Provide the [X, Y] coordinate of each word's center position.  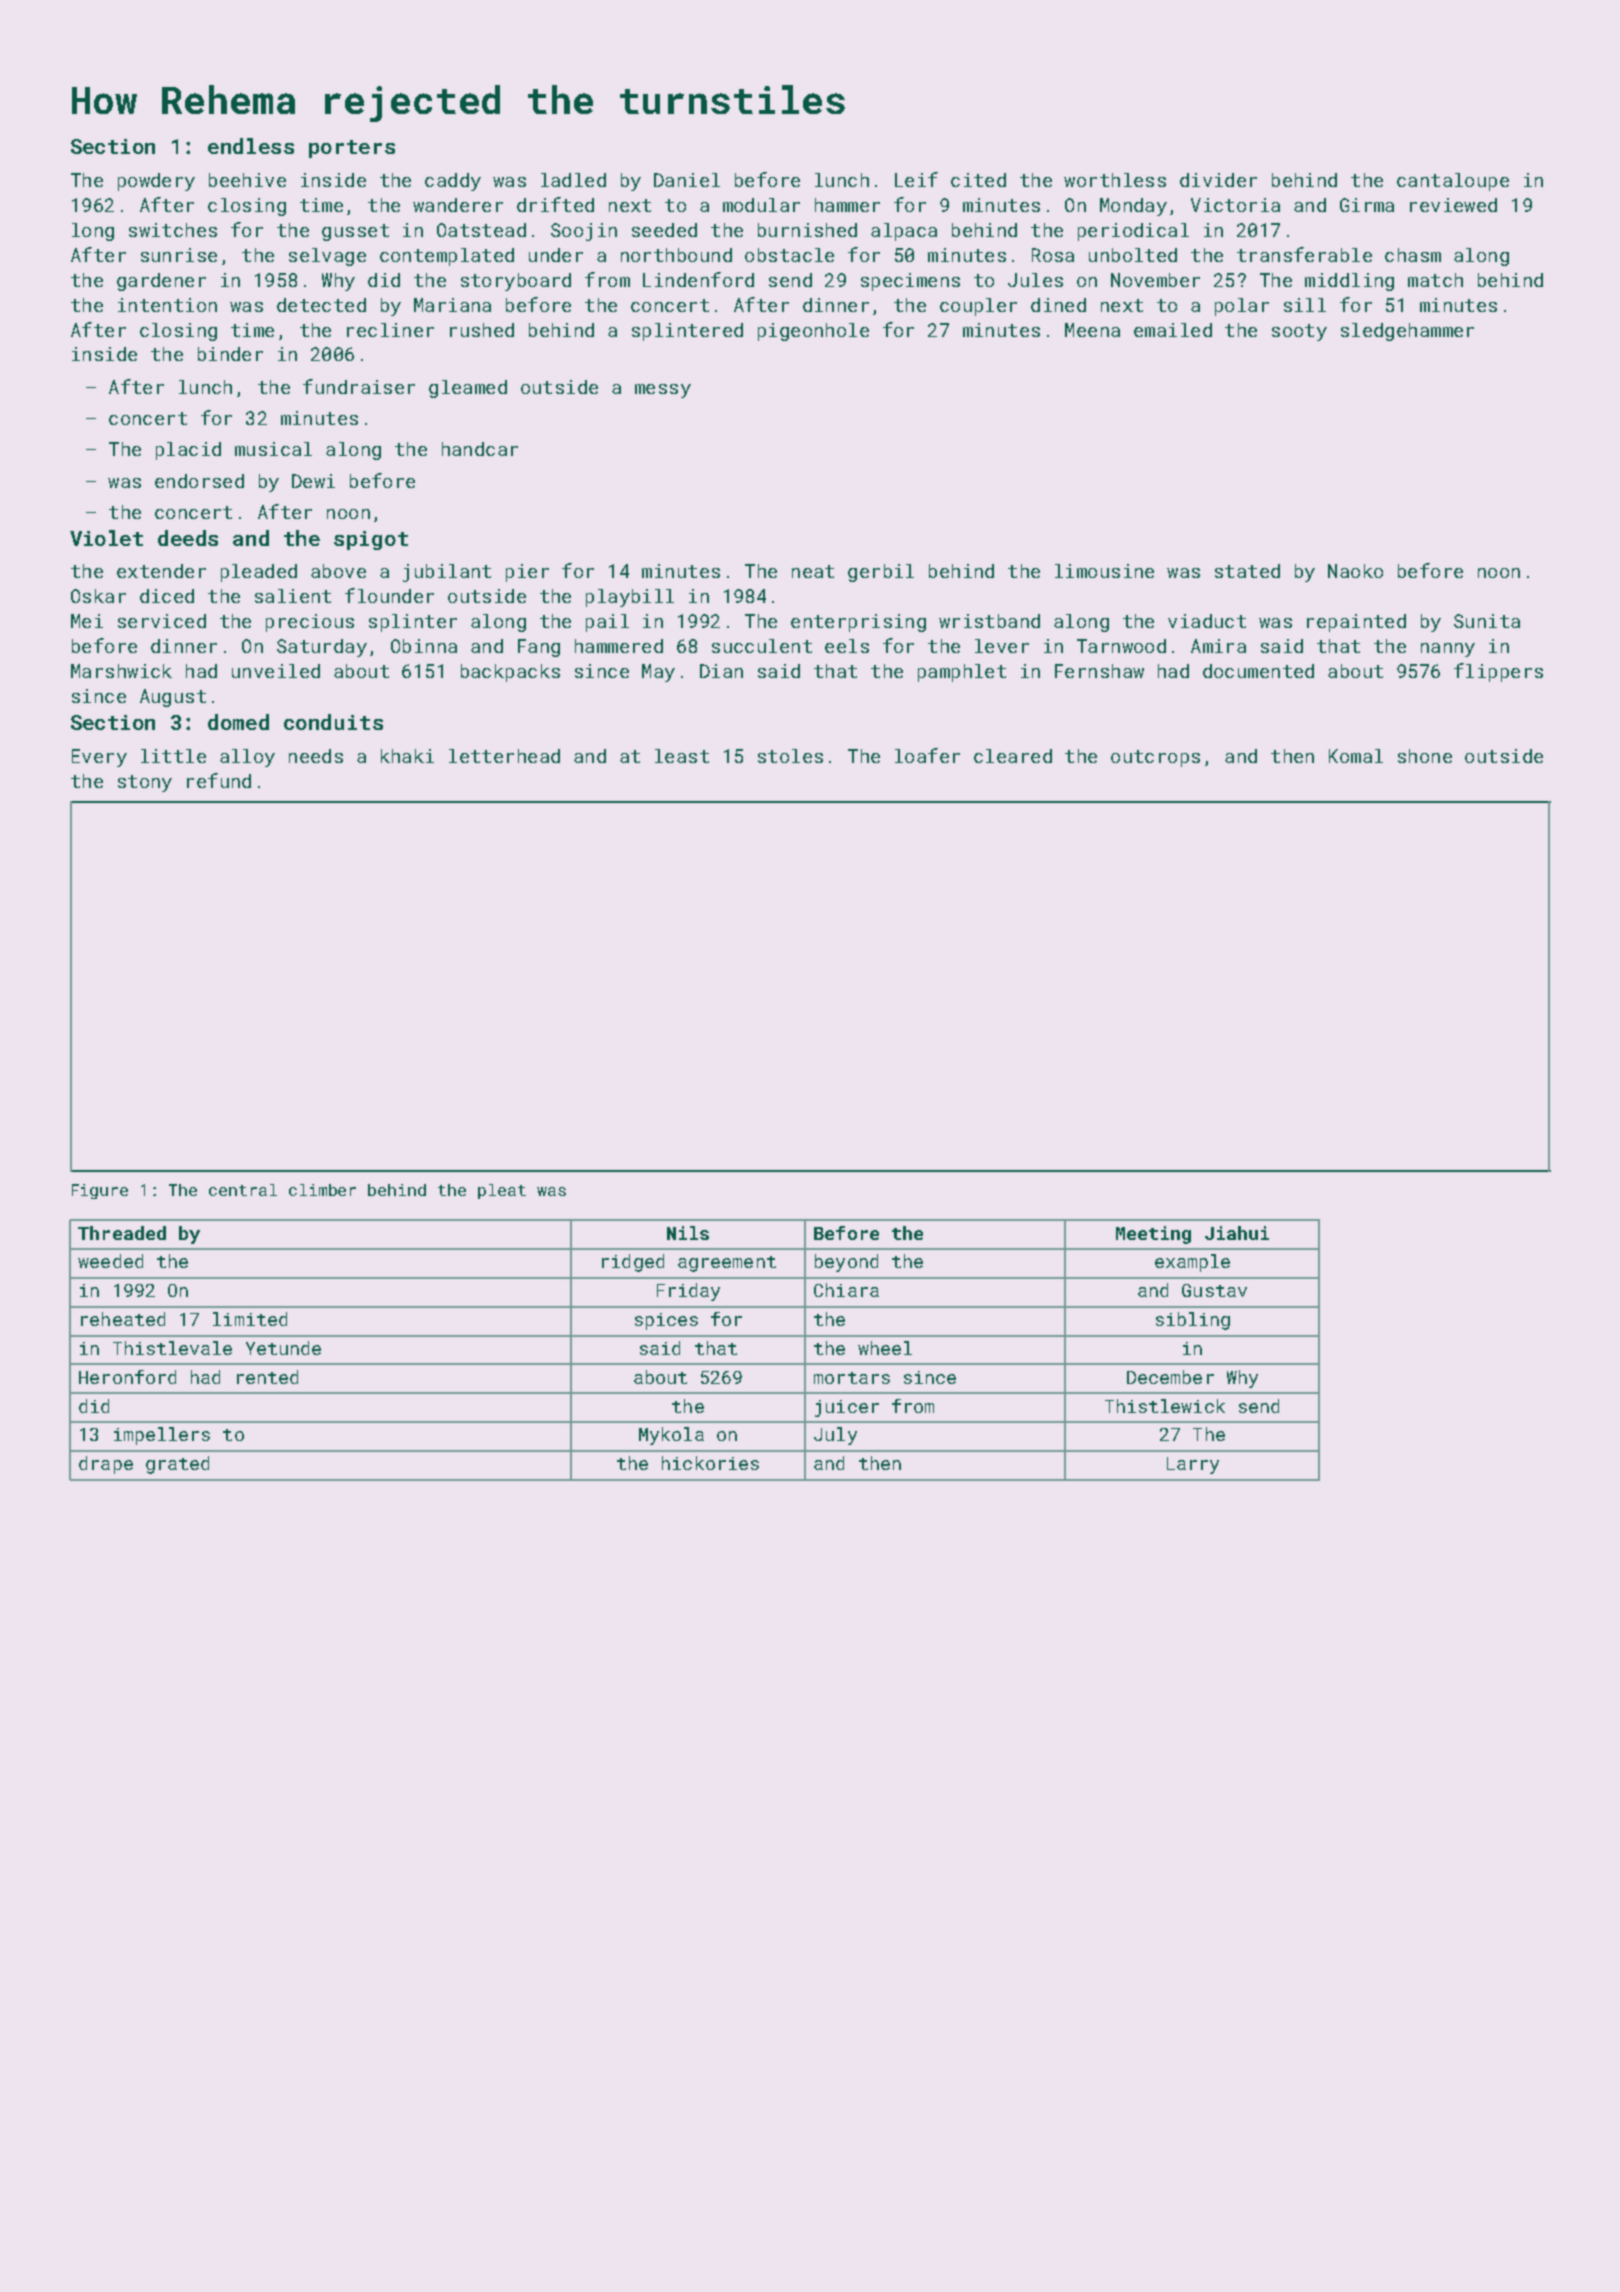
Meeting [1153, 1235]
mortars [852, 1378]
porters [352, 149]
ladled [573, 180]
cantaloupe [1453, 182]
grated [177, 1465]
